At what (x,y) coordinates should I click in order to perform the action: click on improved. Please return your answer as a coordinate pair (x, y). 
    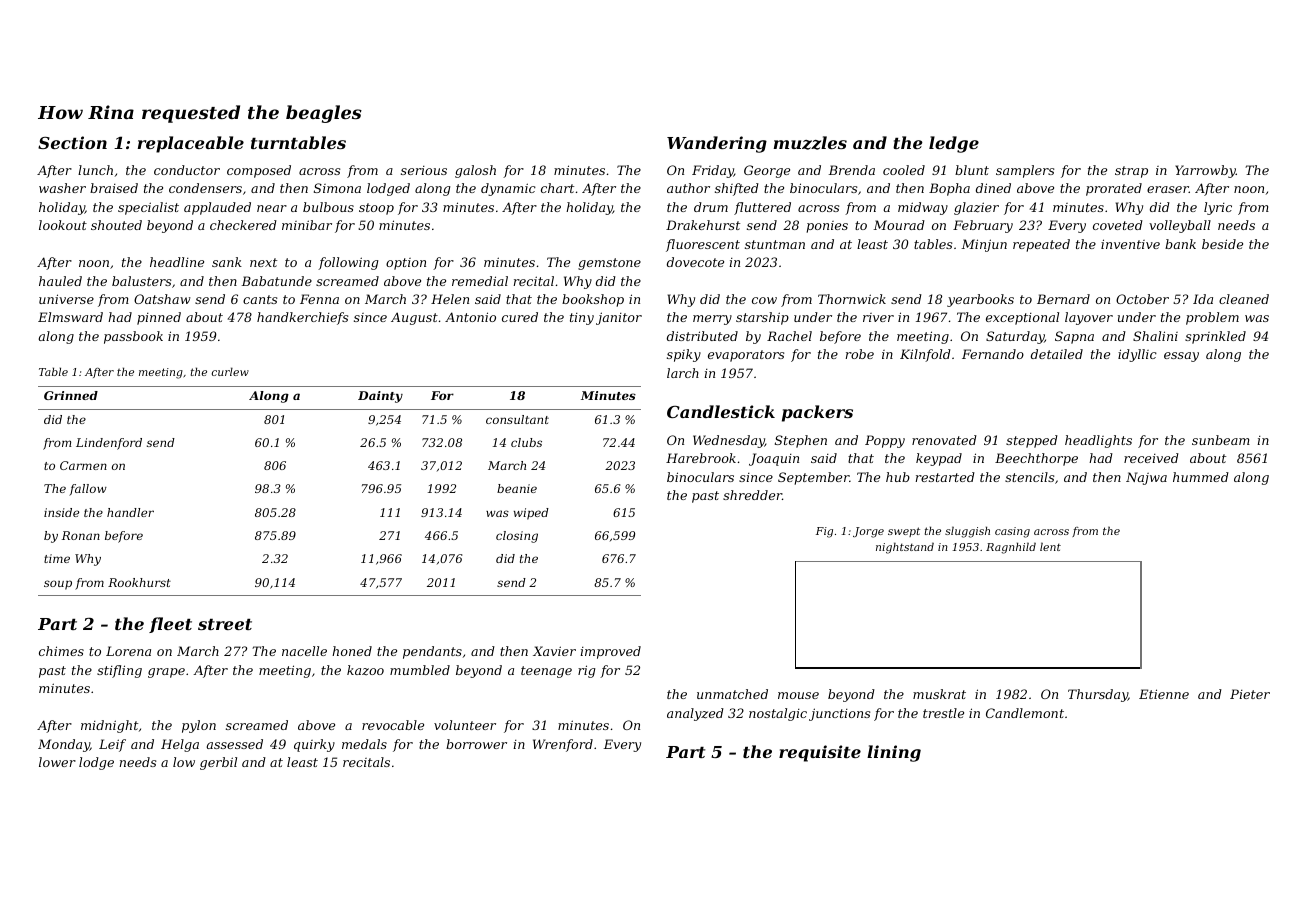
    Looking at the image, I should click on (610, 652).
